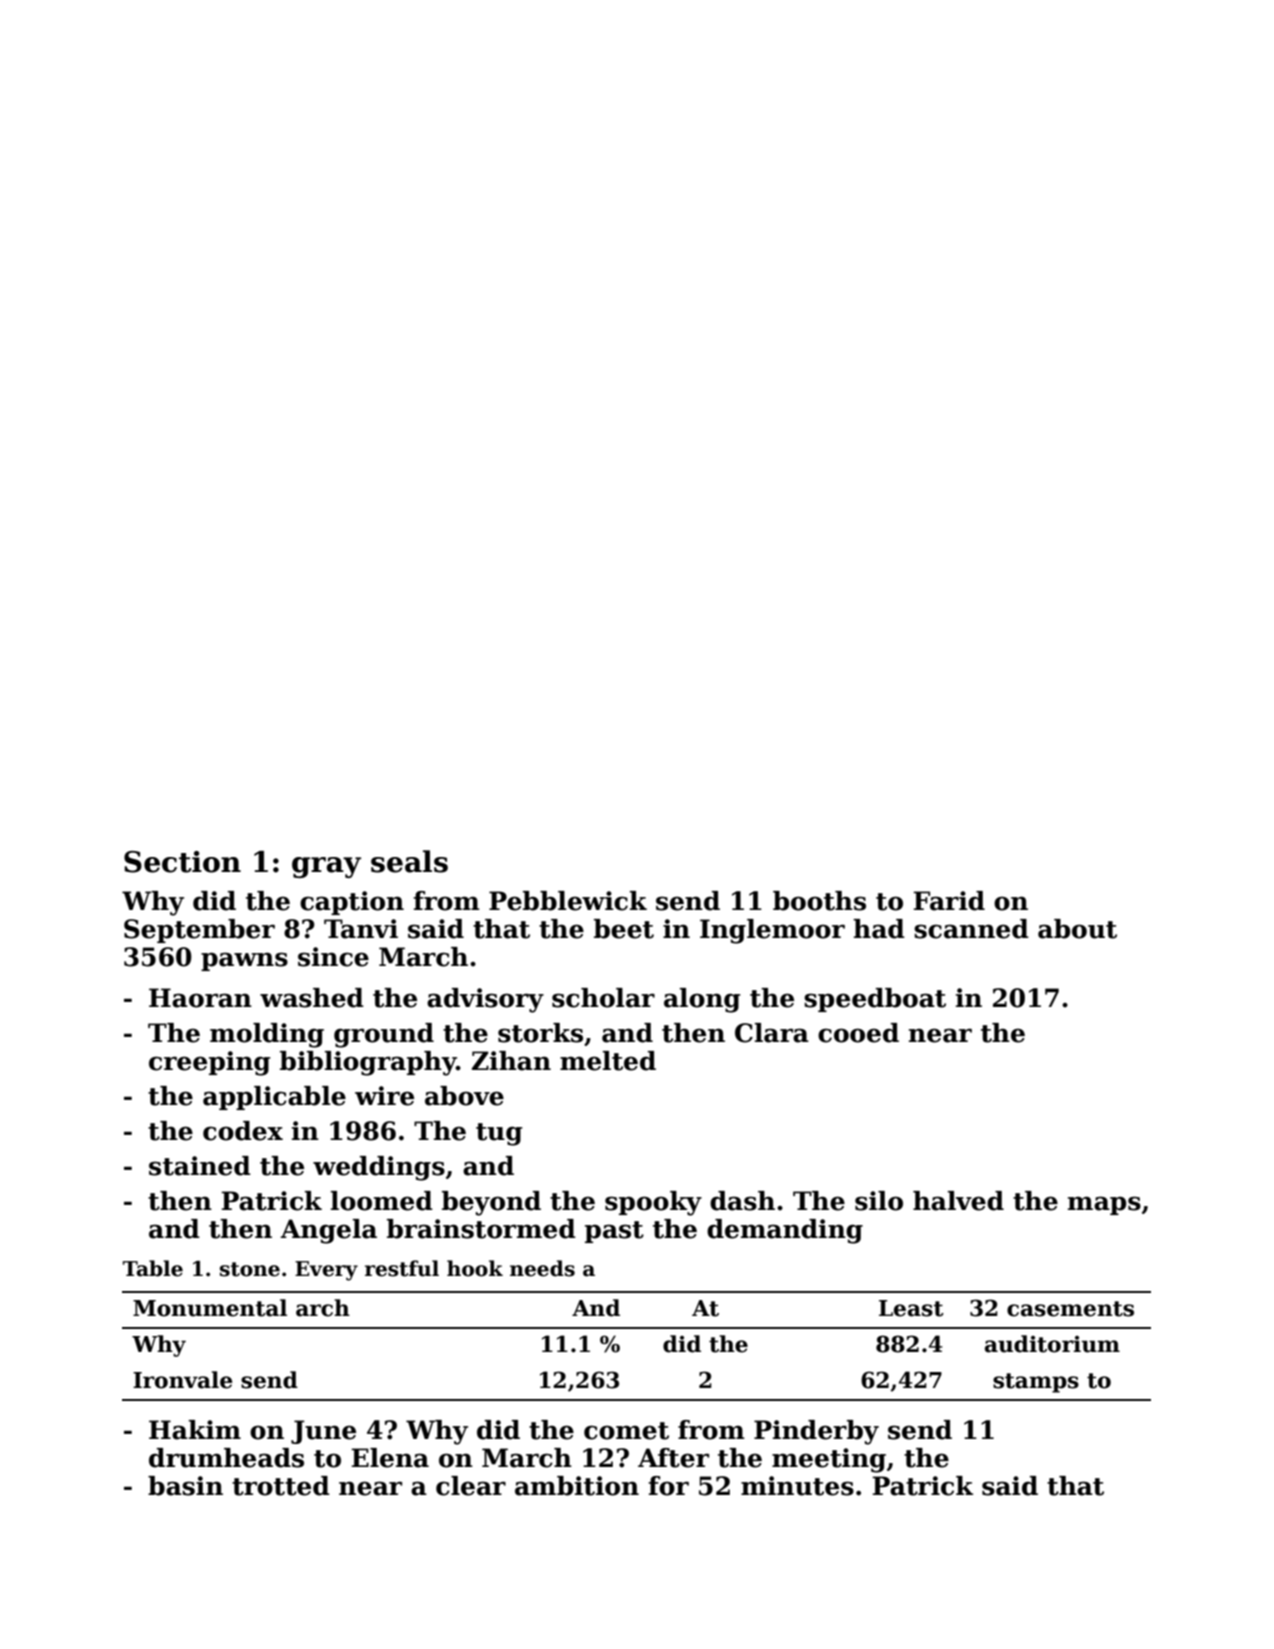 The image size is (1274, 1649). What do you see at coordinates (542, 1268) in the page?
I see `needs` at bounding box center [542, 1268].
